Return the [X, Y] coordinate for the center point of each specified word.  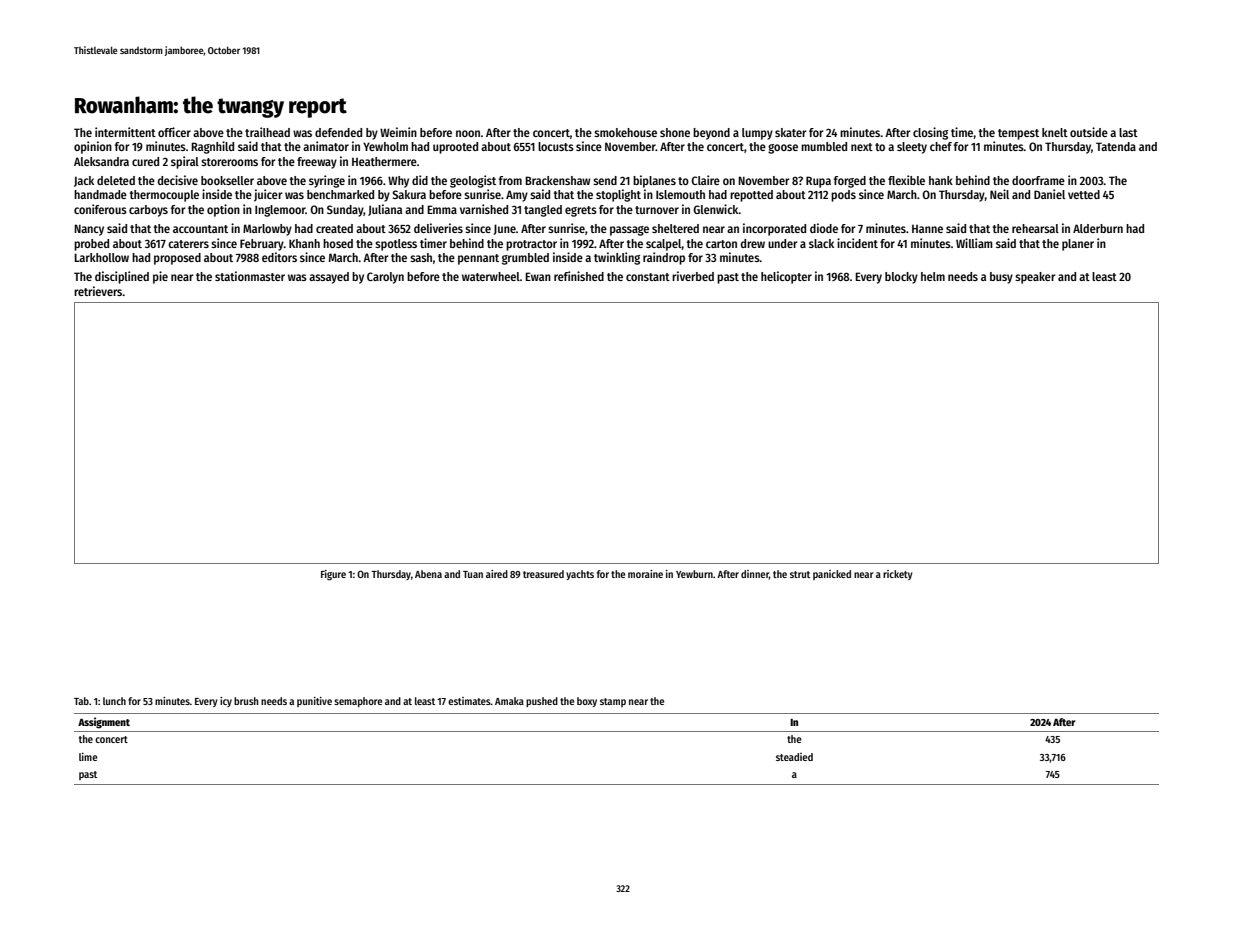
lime [88, 756]
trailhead [267, 132]
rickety [898, 575]
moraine [645, 574]
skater [790, 132]
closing [930, 133]
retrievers [98, 291]
